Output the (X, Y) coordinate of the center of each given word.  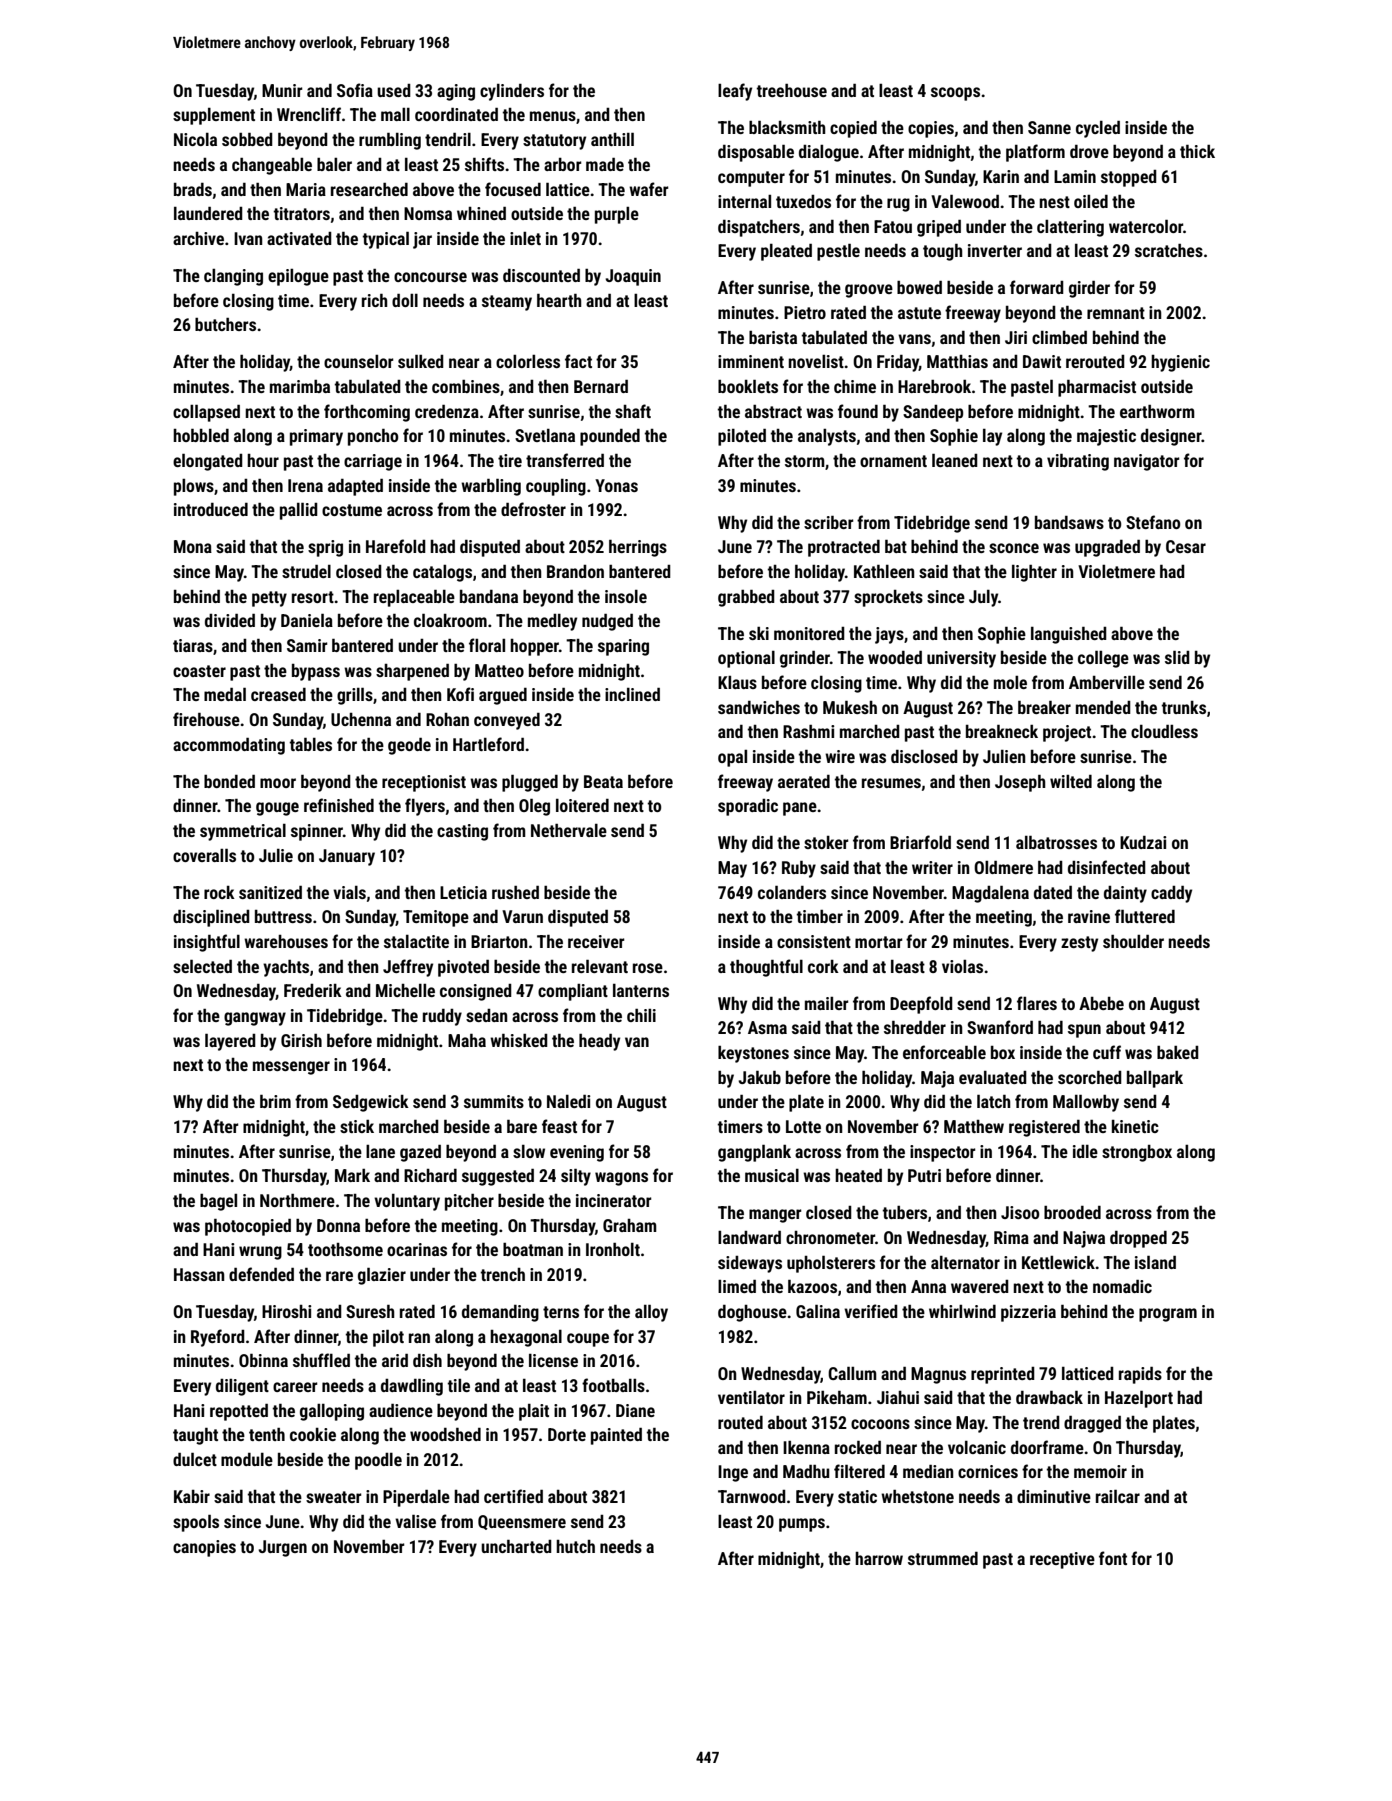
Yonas (616, 485)
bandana (489, 596)
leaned (955, 460)
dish (427, 1360)
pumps (802, 1525)
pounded (610, 437)
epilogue (298, 277)
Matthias (957, 361)
